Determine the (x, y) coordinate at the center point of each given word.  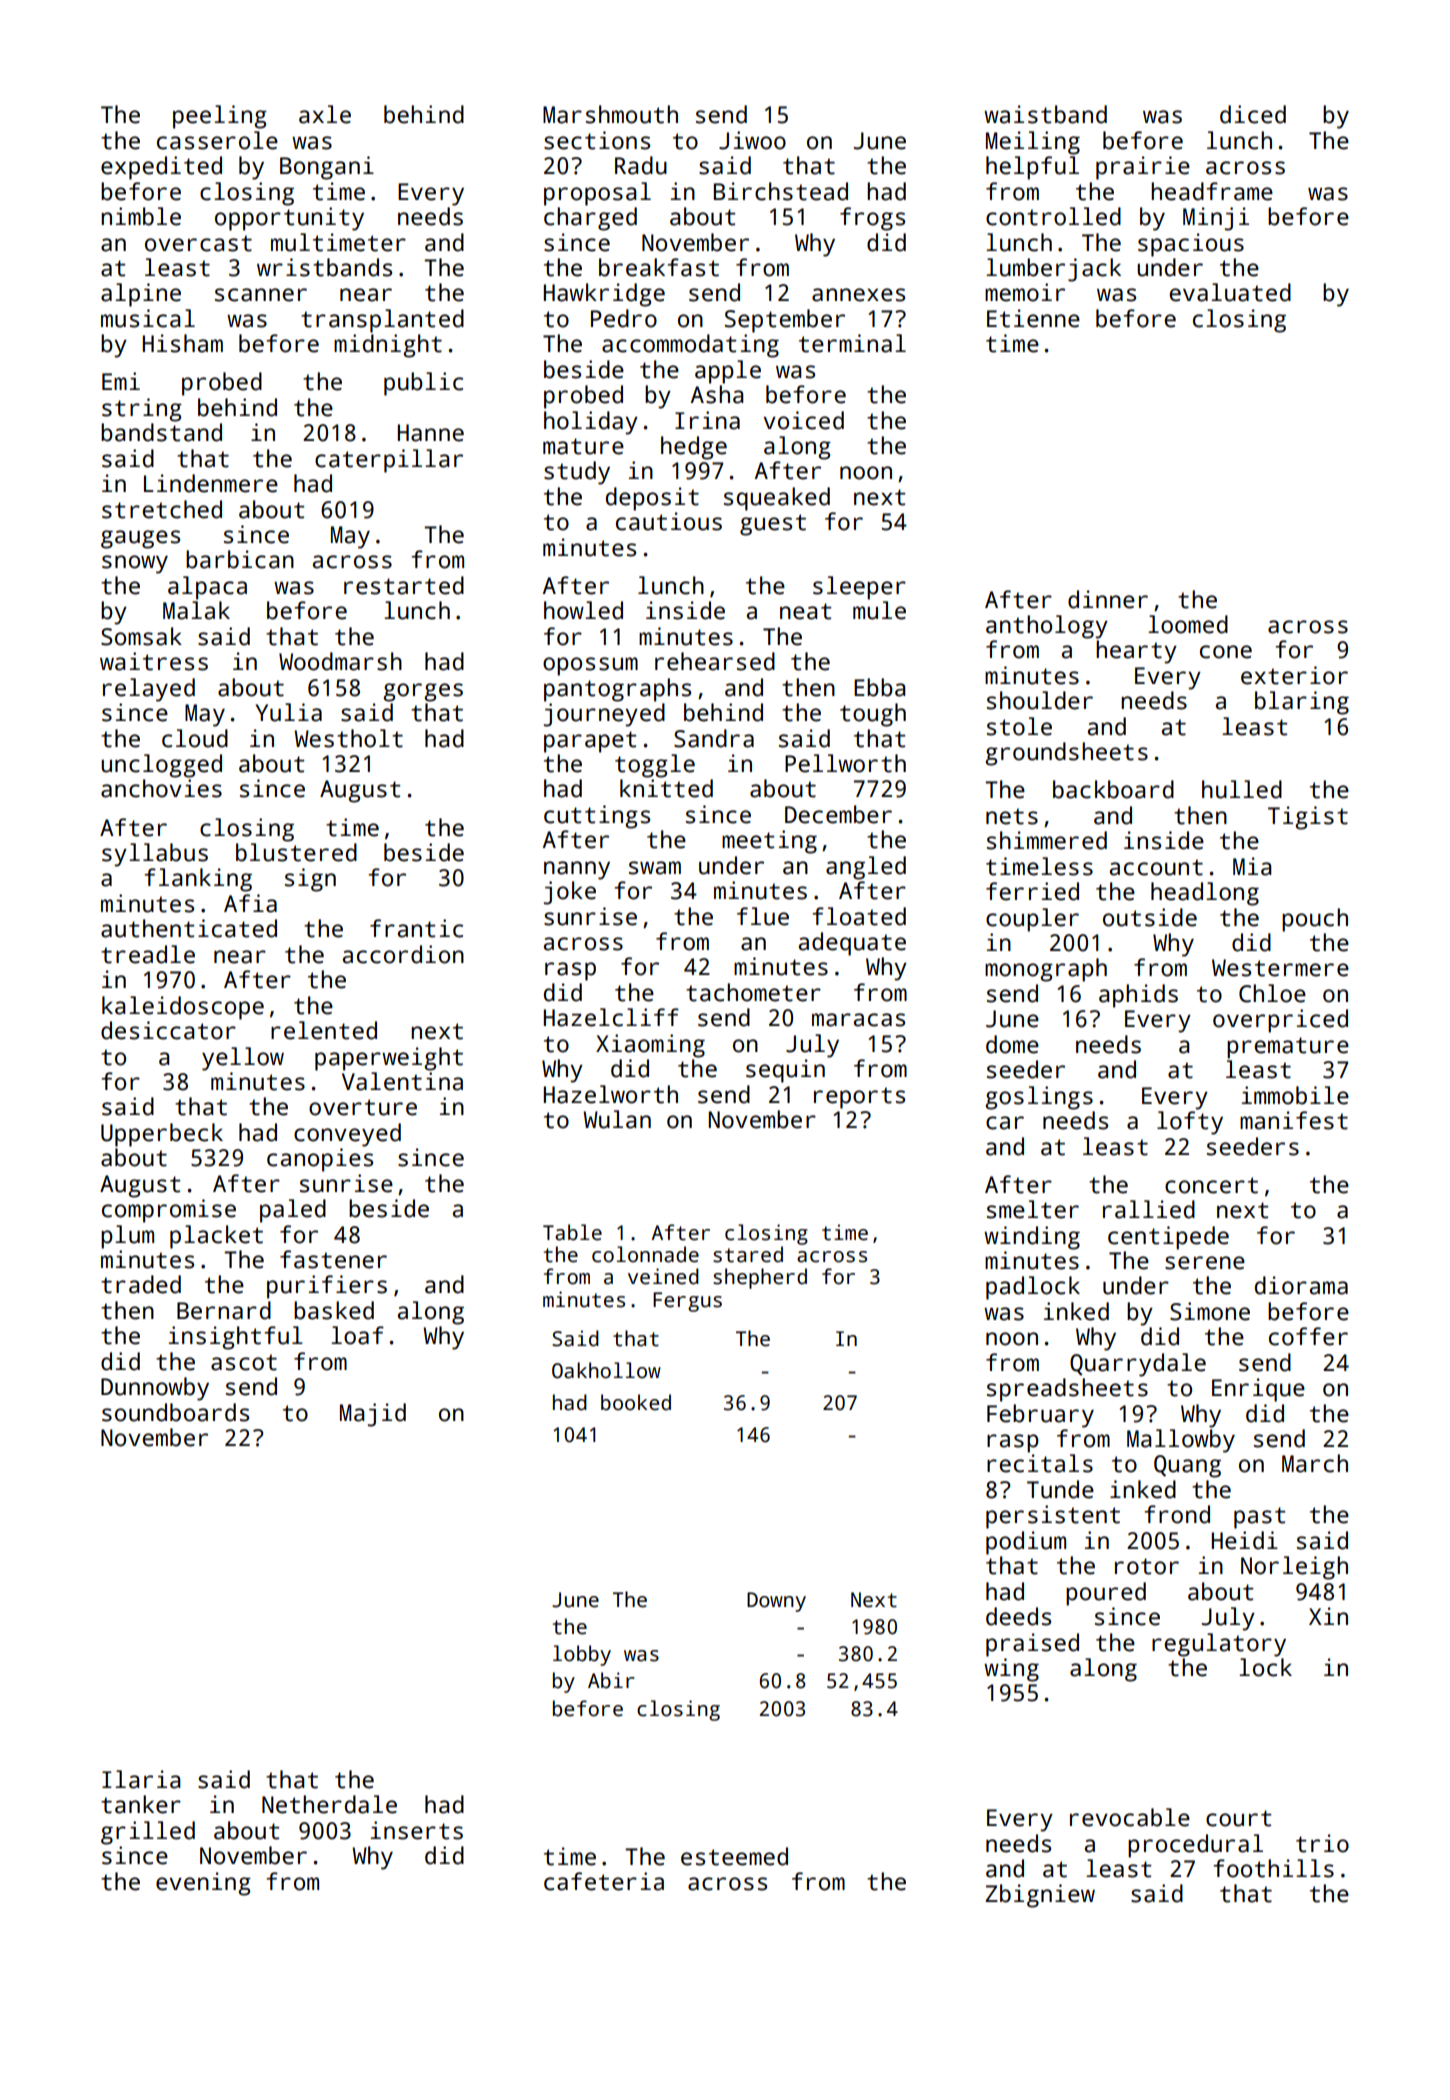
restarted (404, 585)
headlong (1205, 894)
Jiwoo (752, 140)
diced (1253, 114)
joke (570, 893)
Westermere (1280, 968)
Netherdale (329, 1804)
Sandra (714, 738)
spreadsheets (1067, 1390)
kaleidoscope (183, 1008)
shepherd (760, 1278)
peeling (220, 117)
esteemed (734, 1856)
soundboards (175, 1412)
